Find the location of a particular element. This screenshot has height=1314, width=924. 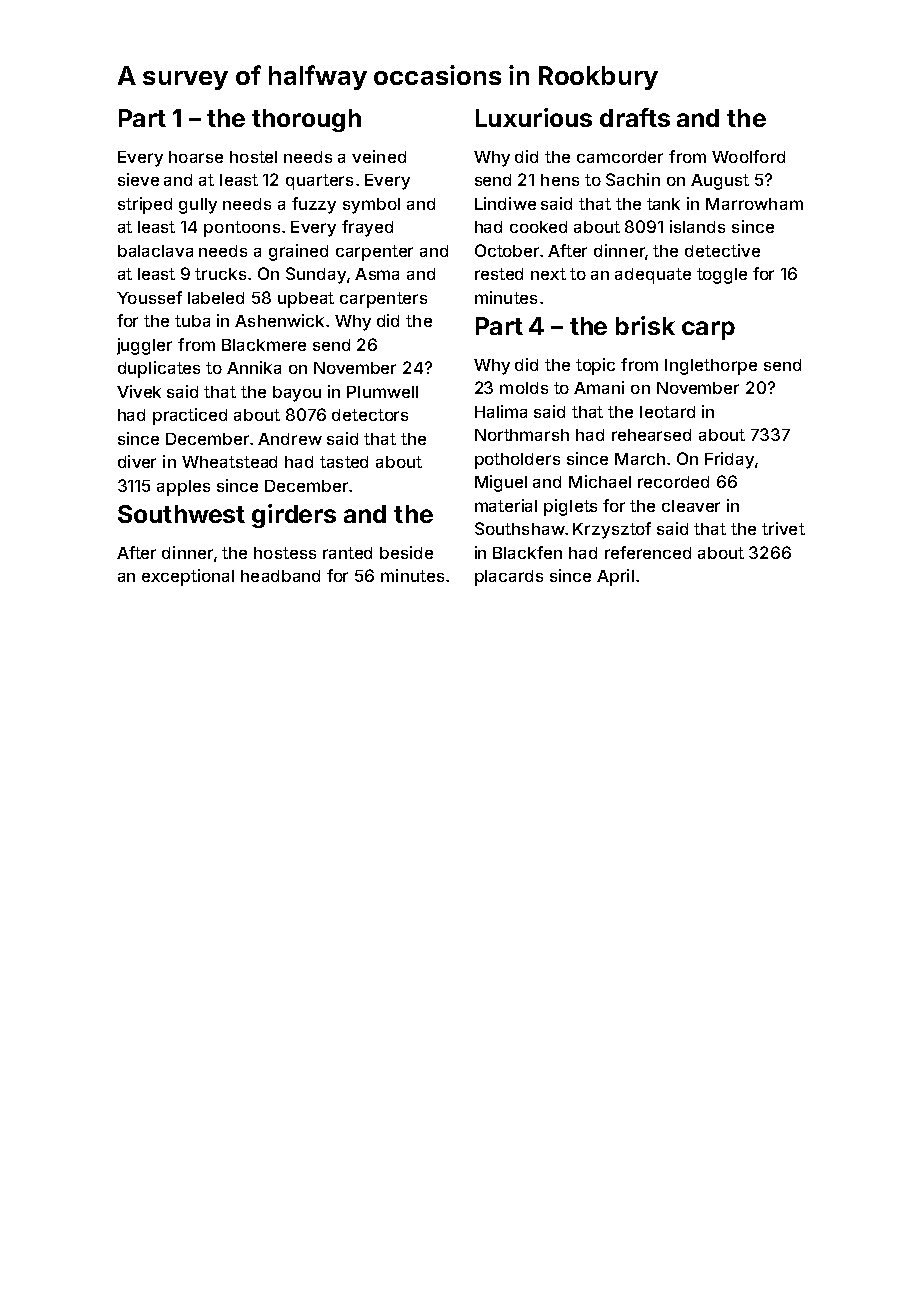

camcorder is located at coordinates (620, 157).
